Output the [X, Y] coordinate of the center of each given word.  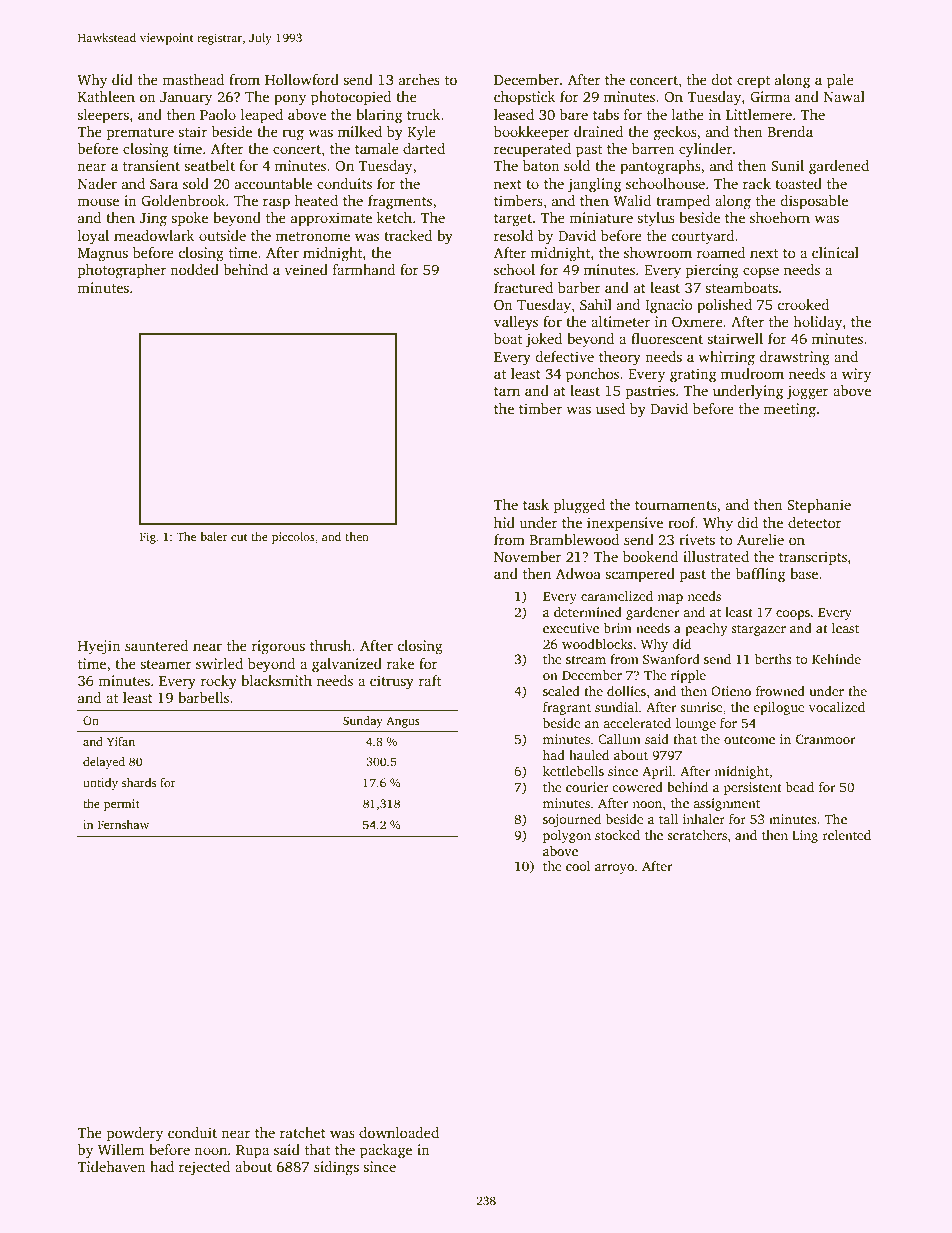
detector [815, 522]
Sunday [363, 722]
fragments [400, 202]
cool [578, 866]
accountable [273, 183]
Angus [403, 722]
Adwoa [578, 573]
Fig [148, 538]
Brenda [790, 131]
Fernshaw [123, 824]
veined [306, 269]
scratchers [697, 835]
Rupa [252, 1152]
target [513, 220]
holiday [817, 323]
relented [847, 835]
